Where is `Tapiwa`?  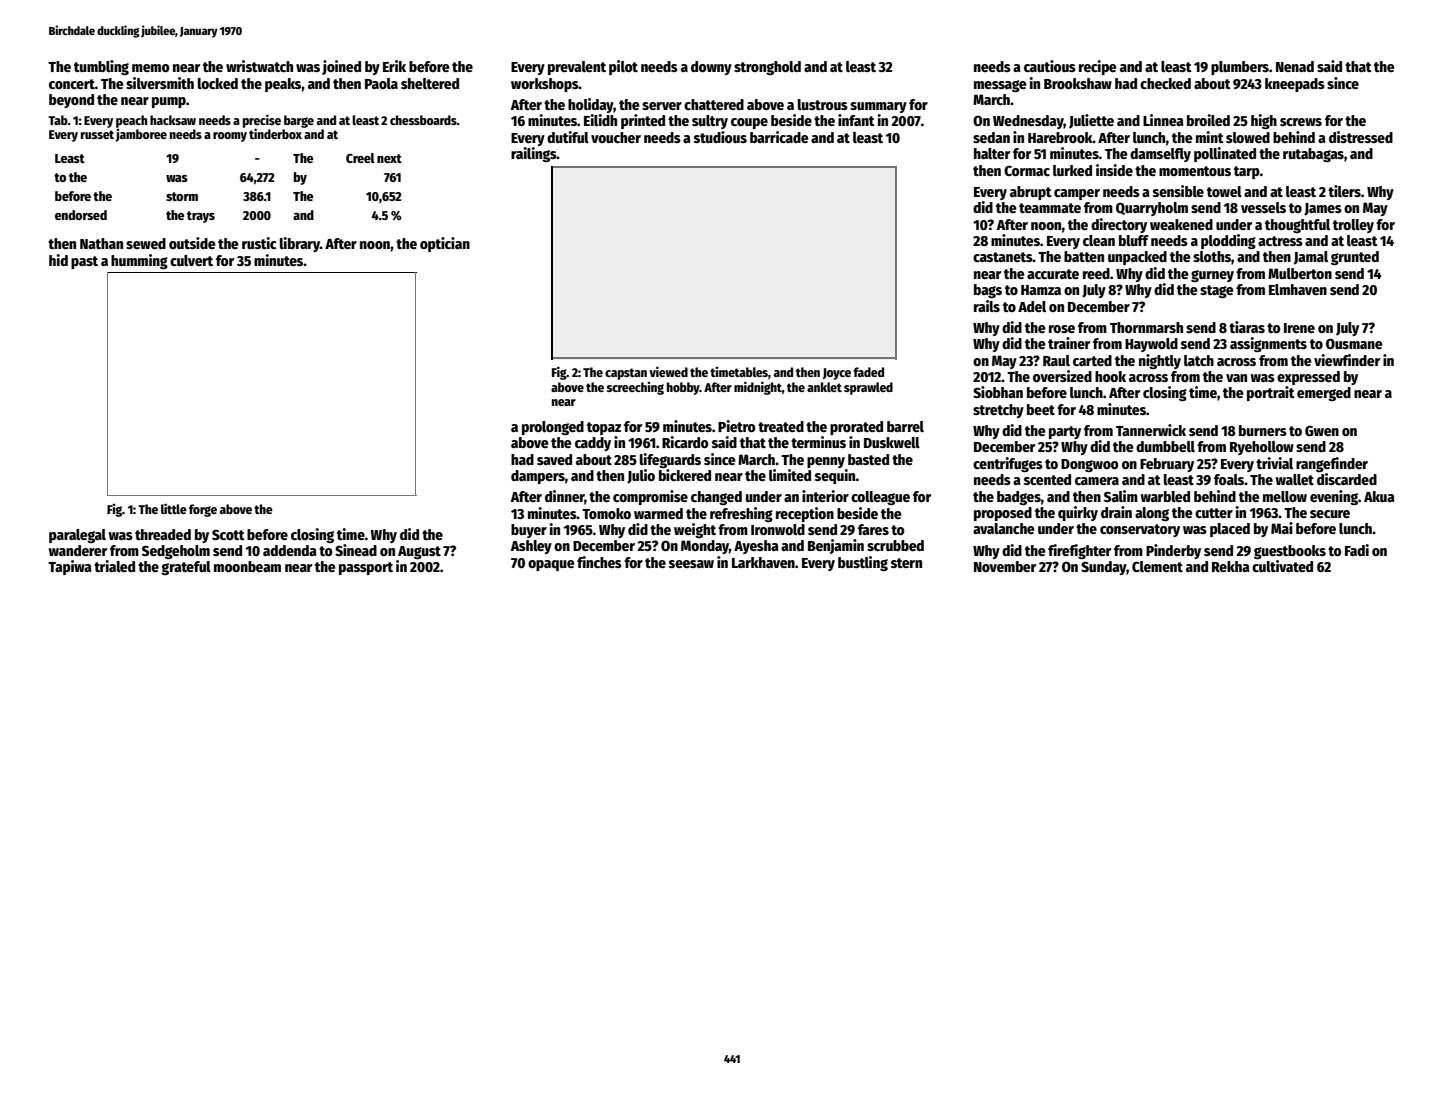
Tapiwa is located at coordinates (70, 567).
